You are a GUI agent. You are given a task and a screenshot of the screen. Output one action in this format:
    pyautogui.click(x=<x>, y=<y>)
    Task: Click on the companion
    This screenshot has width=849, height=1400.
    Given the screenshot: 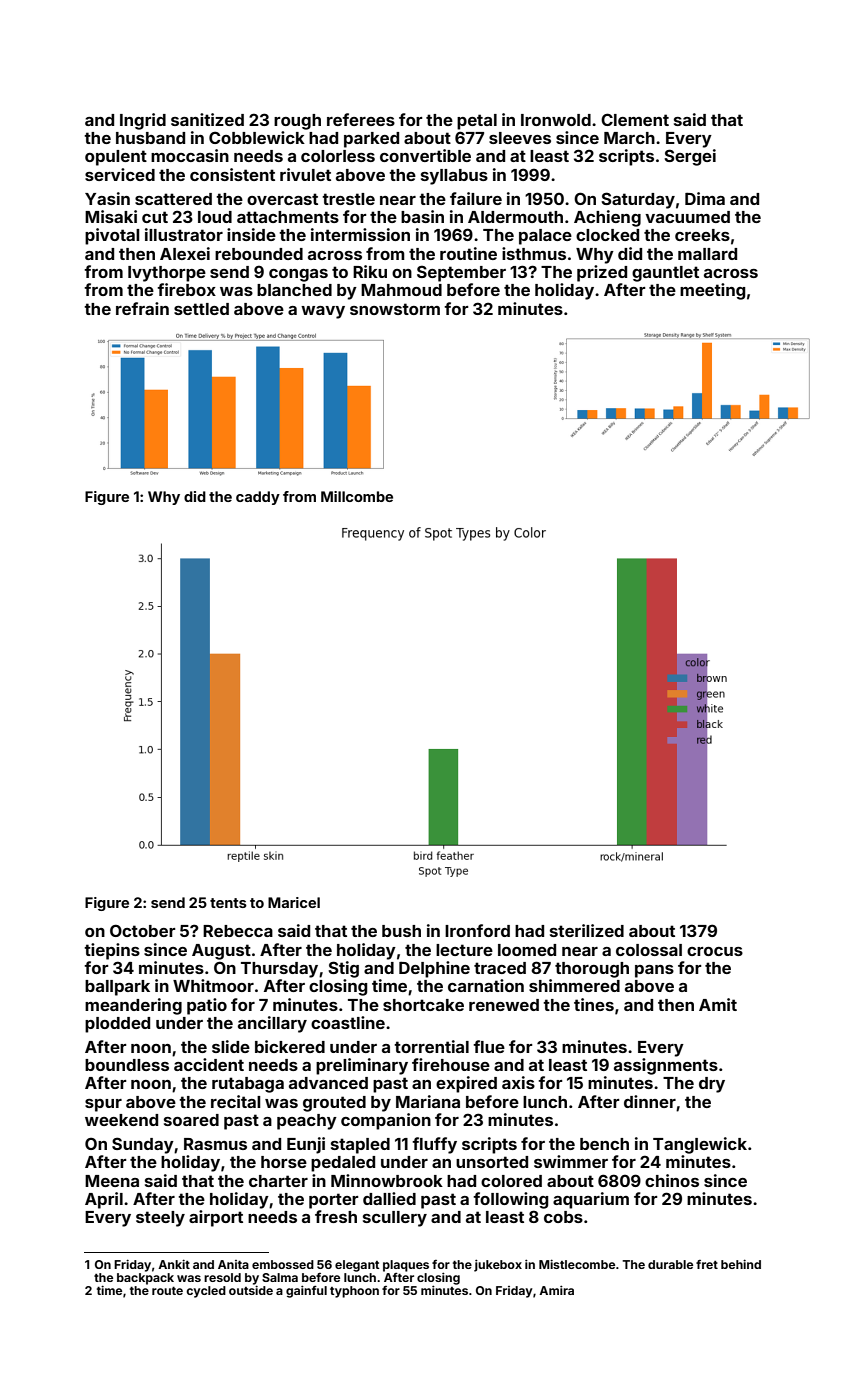 What is the action you would take?
    pyautogui.click(x=386, y=1121)
